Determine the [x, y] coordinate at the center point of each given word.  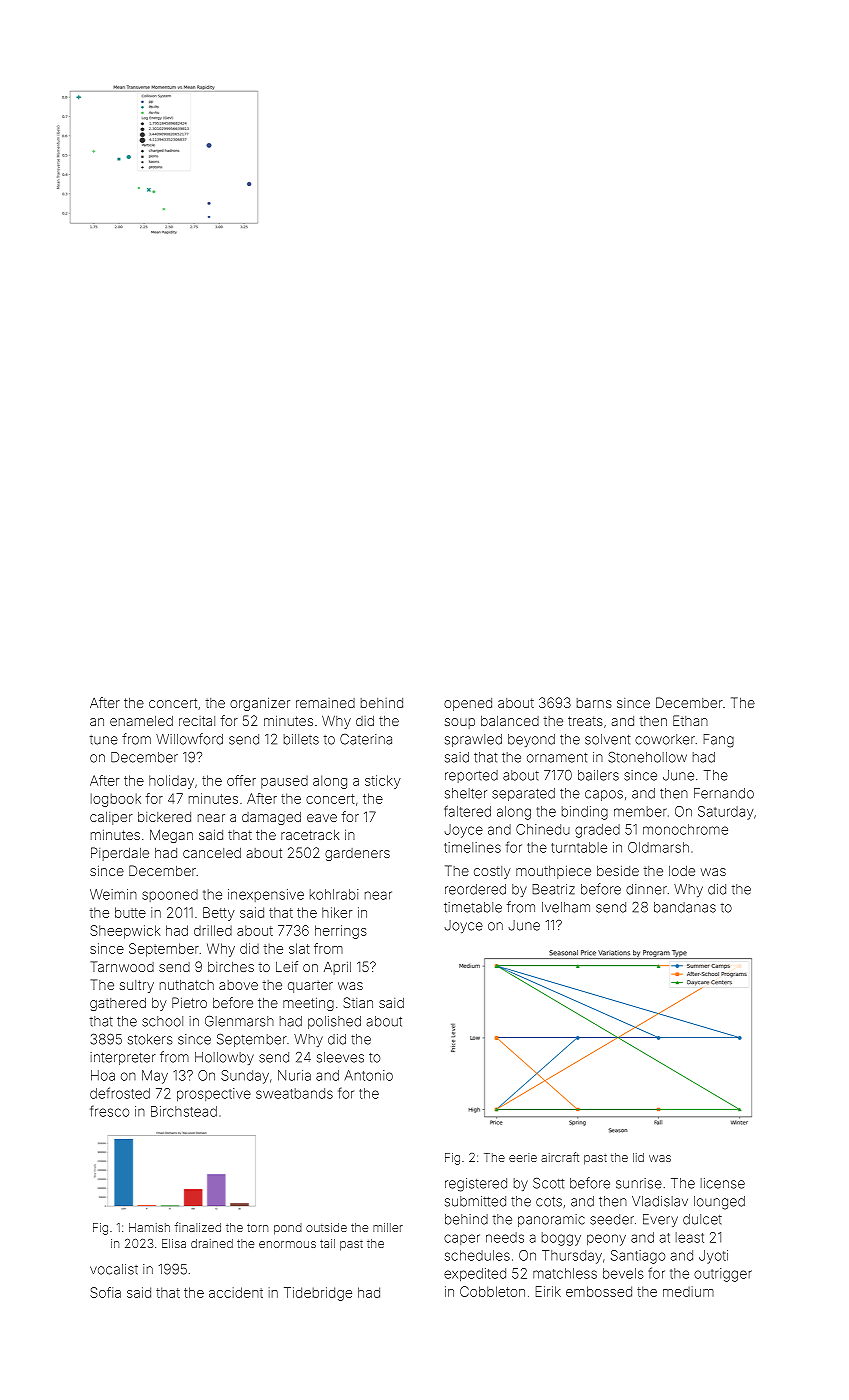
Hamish [149, 1227]
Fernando [724, 793]
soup [460, 723]
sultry [137, 986]
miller [388, 1227]
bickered [164, 817]
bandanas [685, 907]
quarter [310, 987]
